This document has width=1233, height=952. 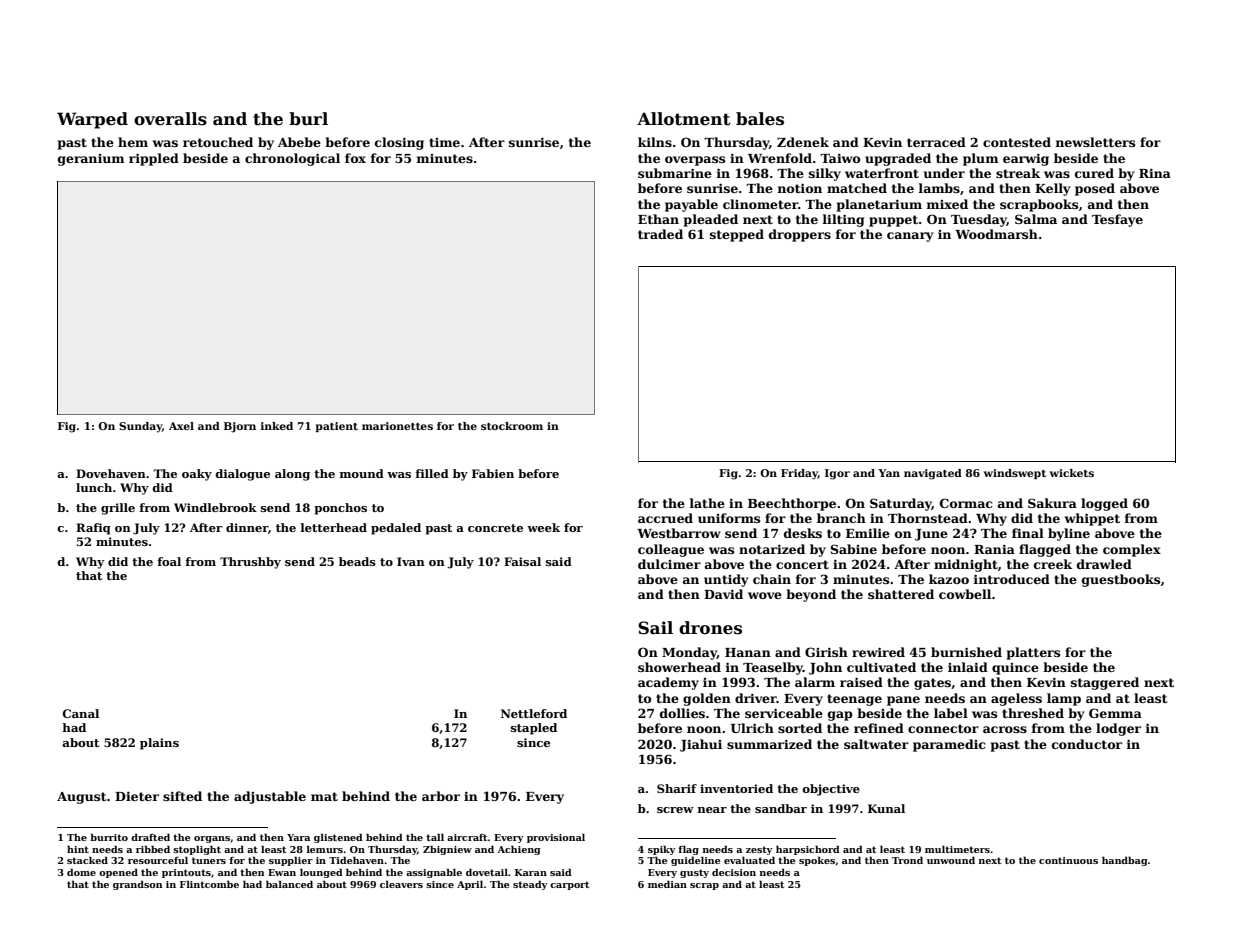 I want to click on submarine, so click(x=675, y=173).
